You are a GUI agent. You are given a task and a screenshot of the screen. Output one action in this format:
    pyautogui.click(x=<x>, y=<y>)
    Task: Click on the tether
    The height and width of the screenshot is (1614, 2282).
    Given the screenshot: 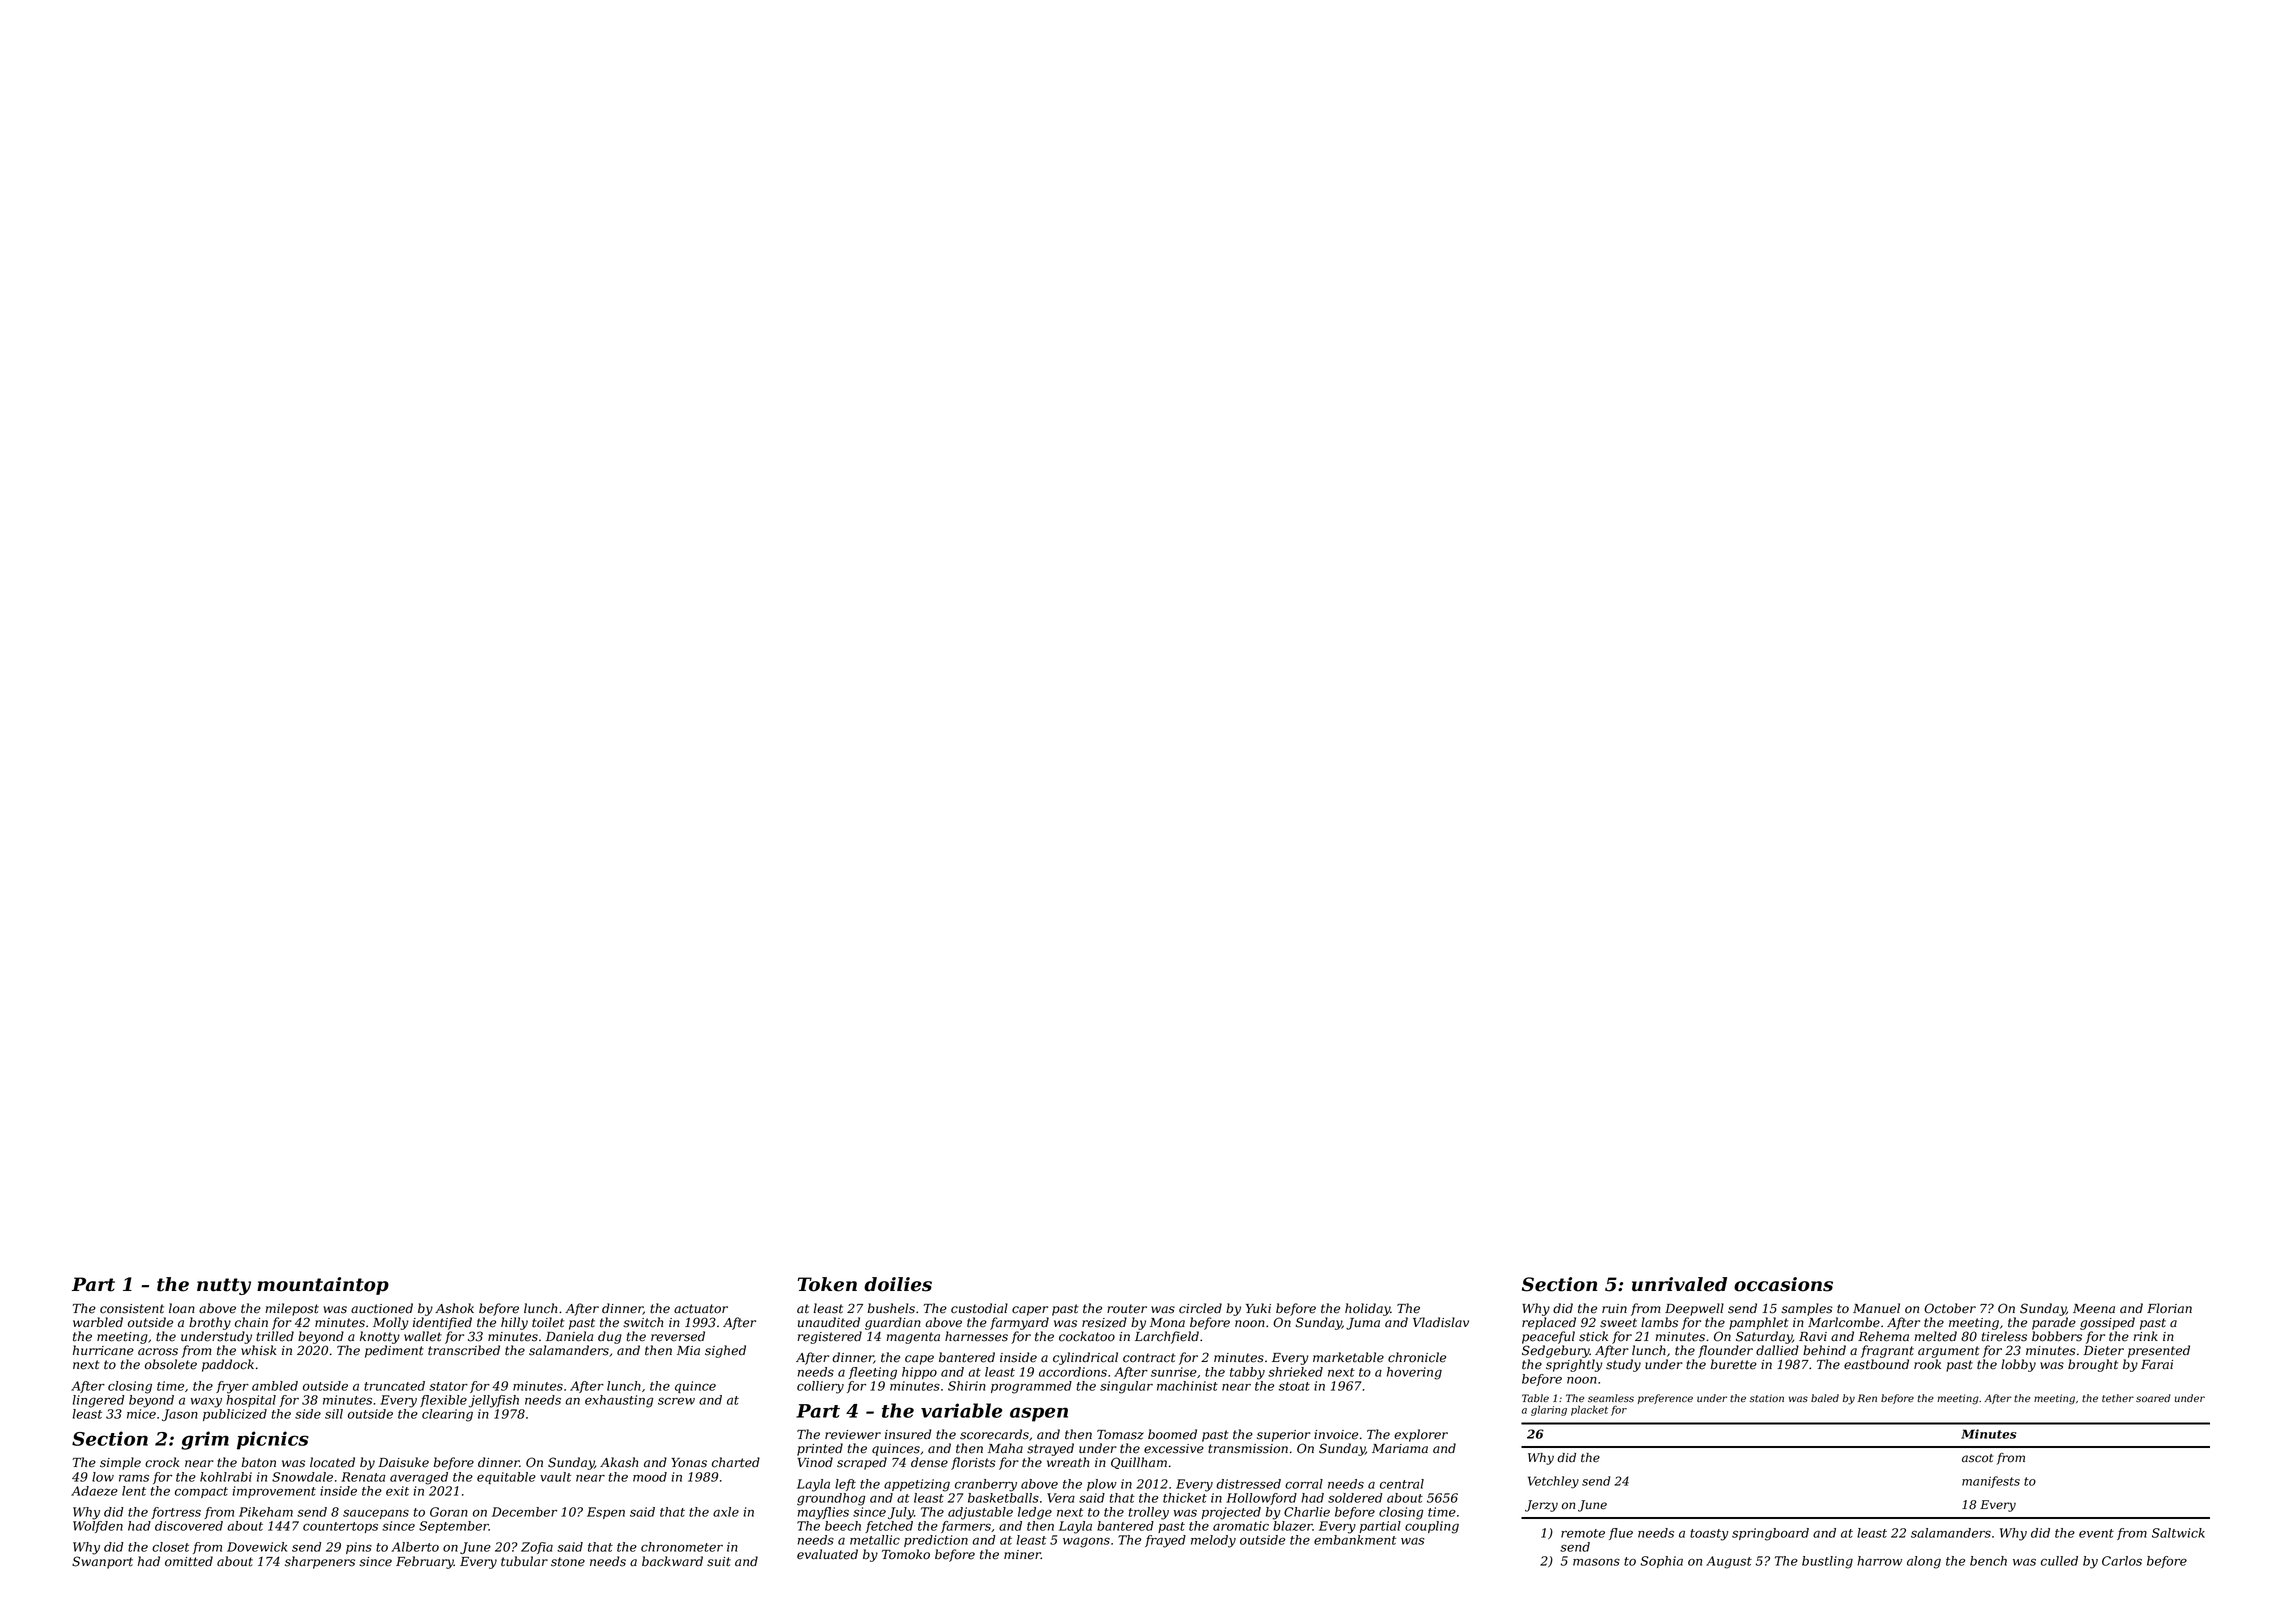 What is the action you would take?
    pyautogui.click(x=2118, y=1398)
